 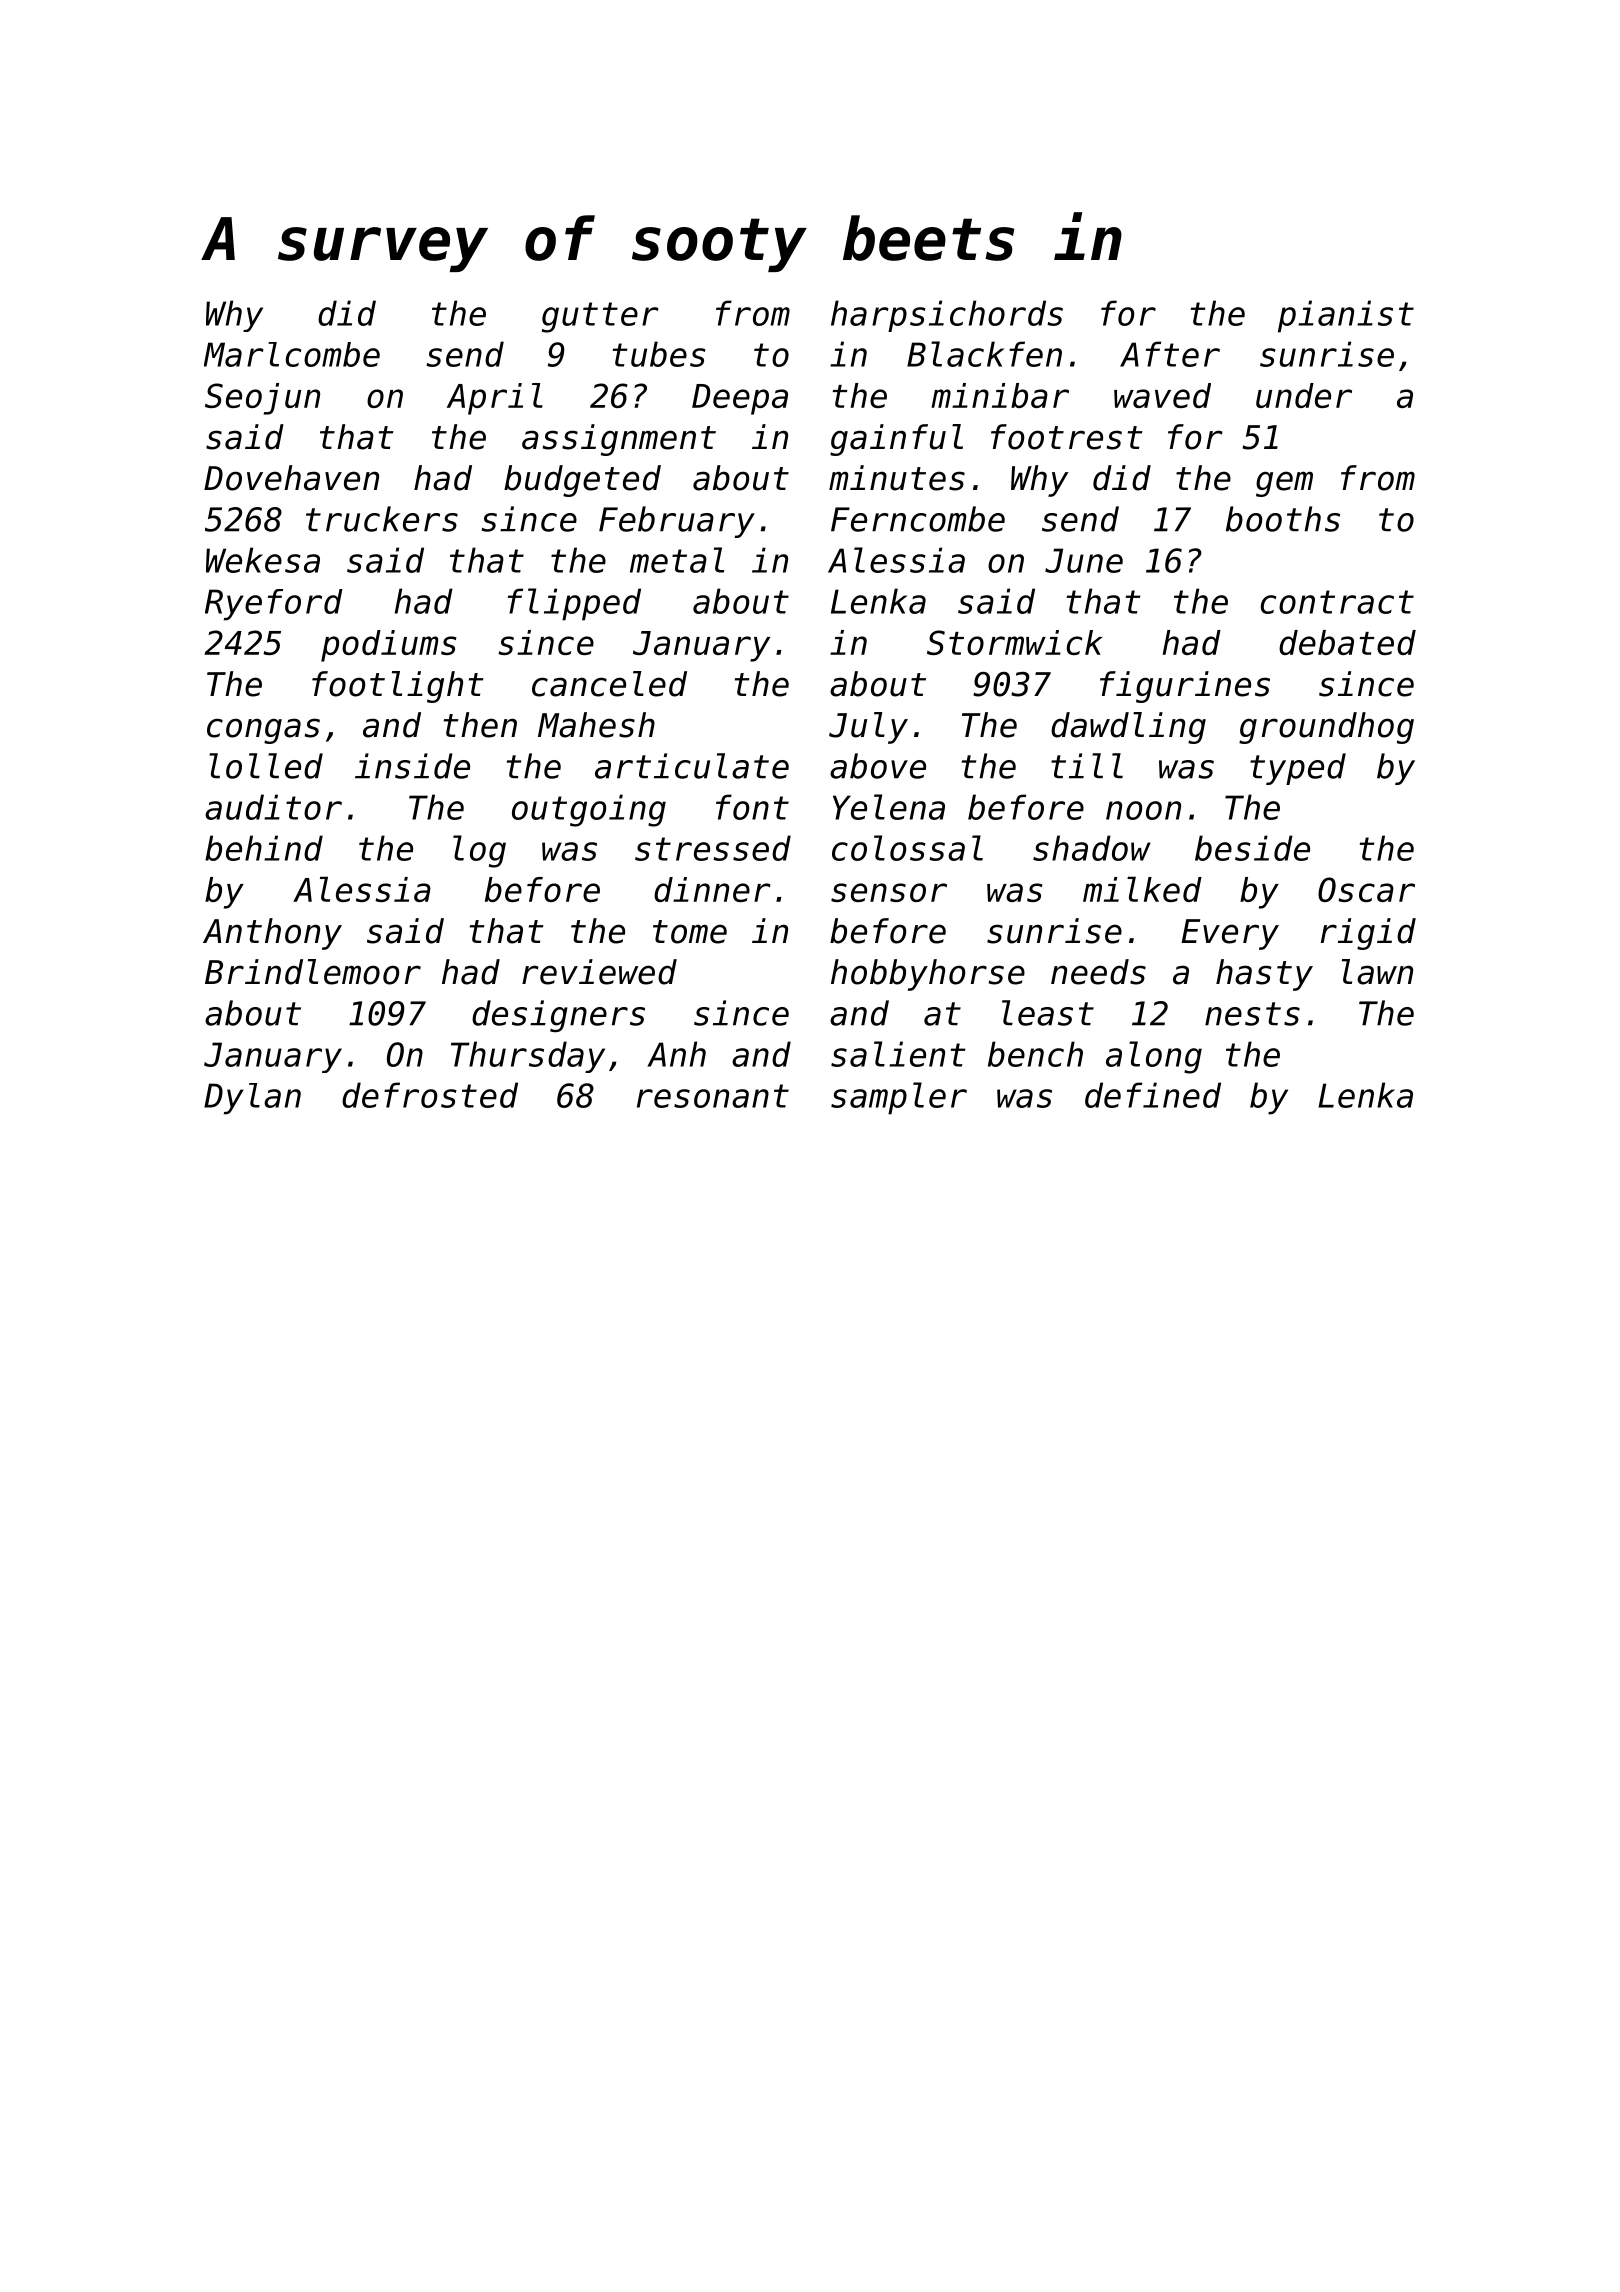 I want to click on June, so click(x=1084, y=560).
